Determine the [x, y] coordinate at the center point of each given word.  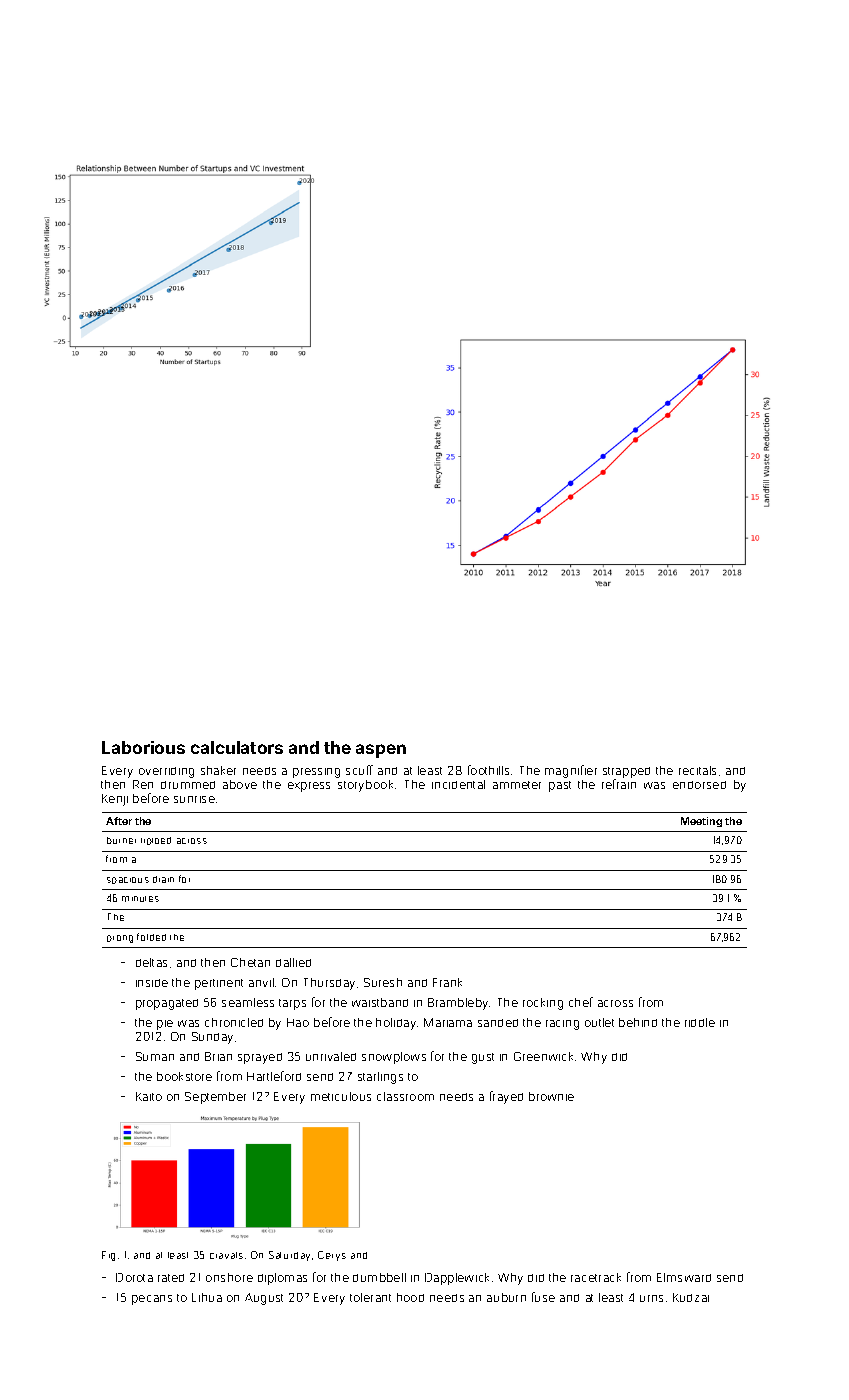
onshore [229, 1277]
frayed [506, 1097]
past [560, 786]
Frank [447, 982]
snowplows [394, 1058]
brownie [551, 1096]
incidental [458, 784]
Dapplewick [457, 1279]
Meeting [701, 822]
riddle [700, 1022]
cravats [226, 1255]
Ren [143, 784]
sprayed [260, 1058]
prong [120, 939]
